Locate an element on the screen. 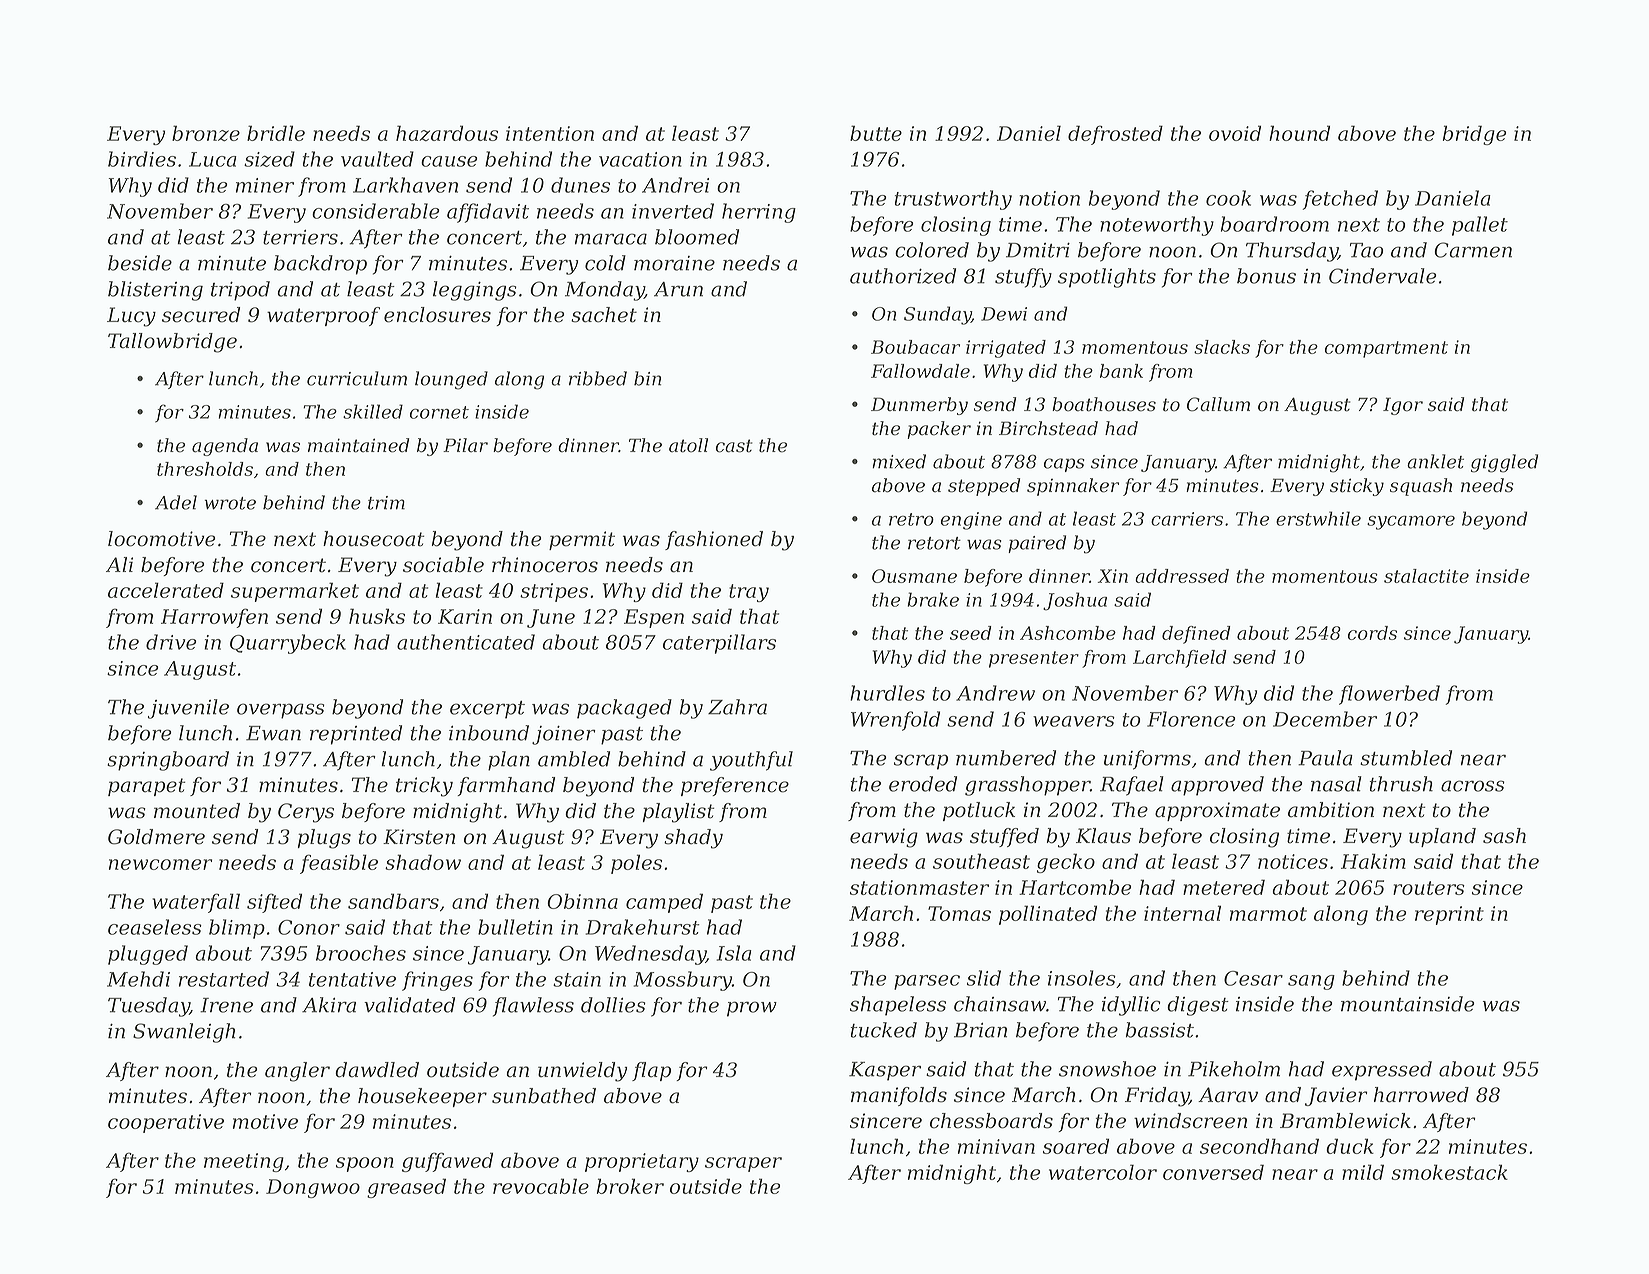 The height and width of the screenshot is (1274, 1649). cooperative is located at coordinates (166, 1123).
